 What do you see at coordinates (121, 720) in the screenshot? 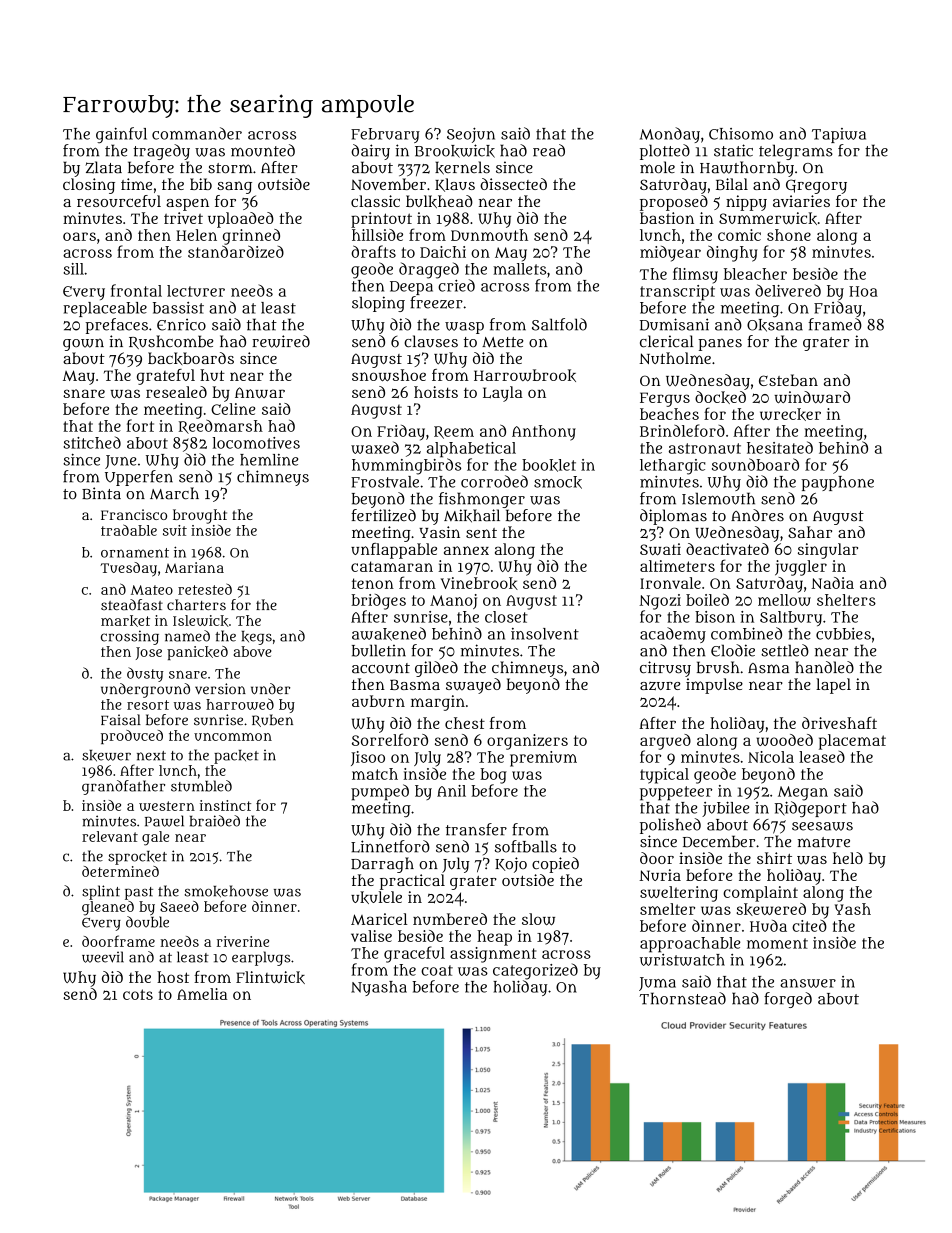
I see `Faisal` at bounding box center [121, 720].
